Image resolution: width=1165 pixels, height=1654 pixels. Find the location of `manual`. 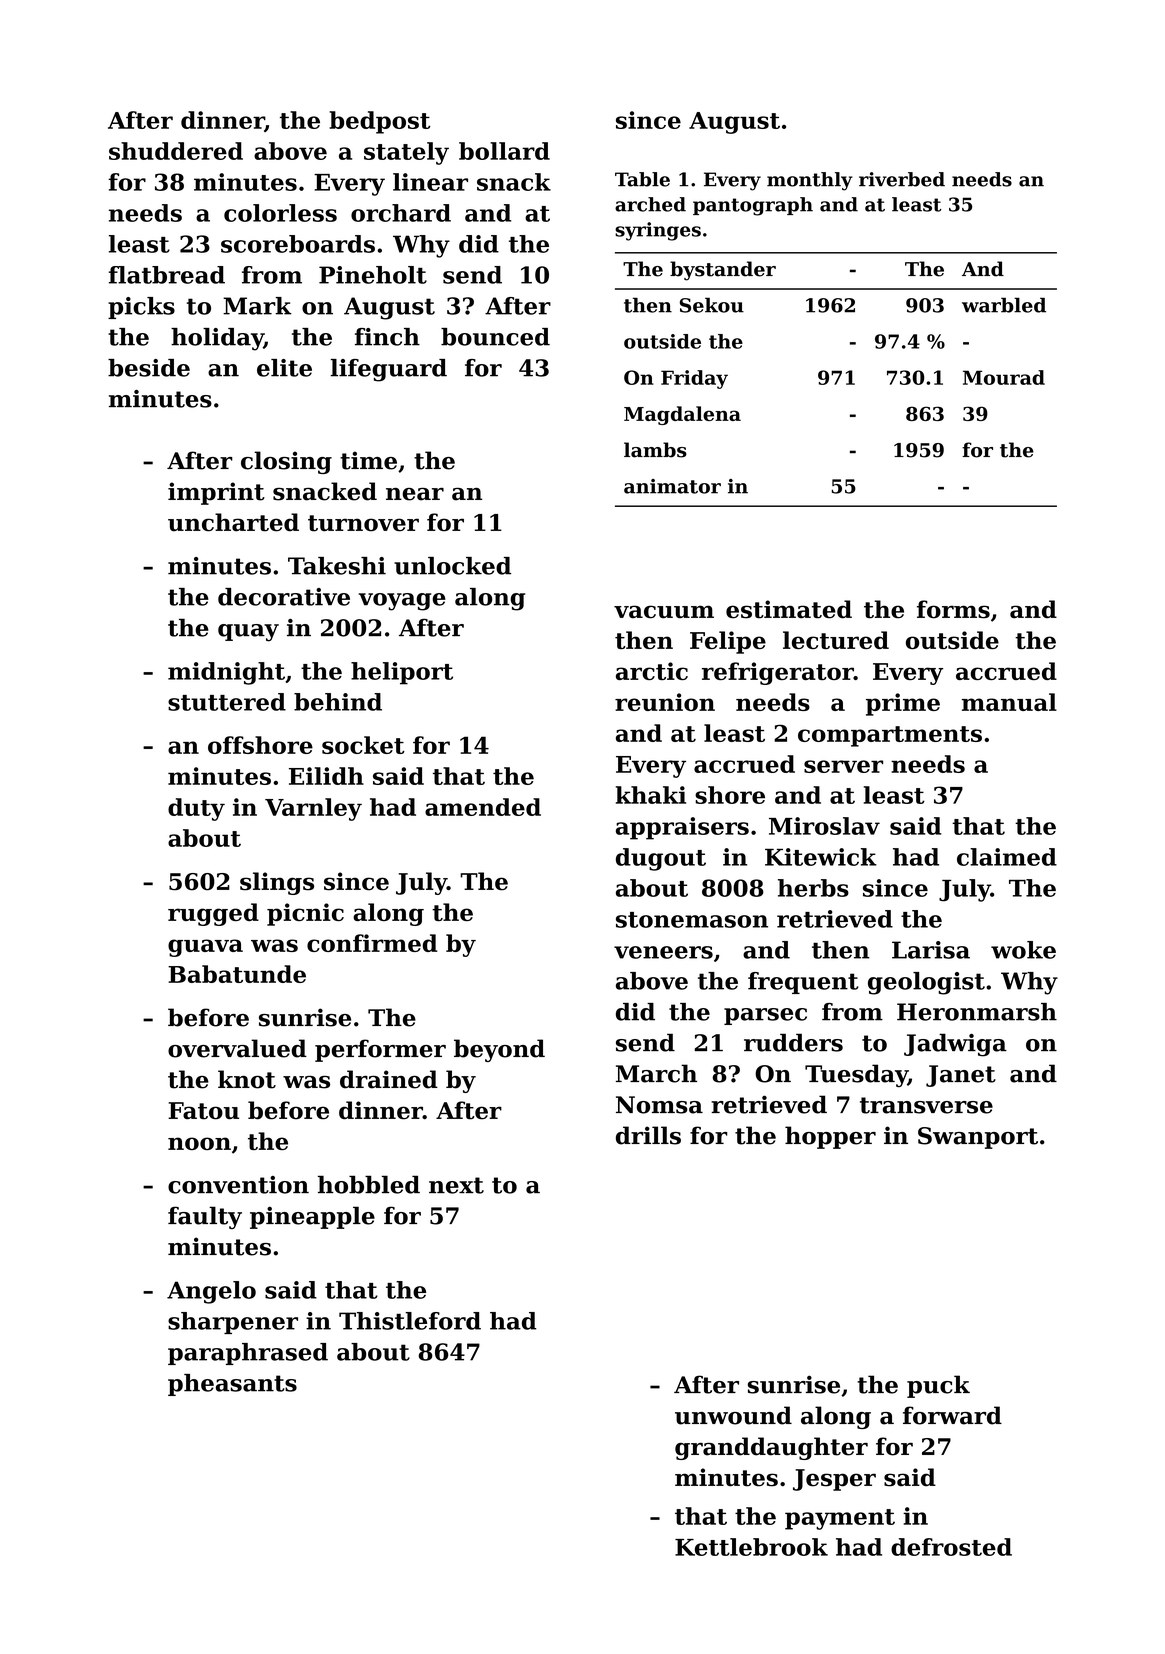

manual is located at coordinates (1009, 702).
